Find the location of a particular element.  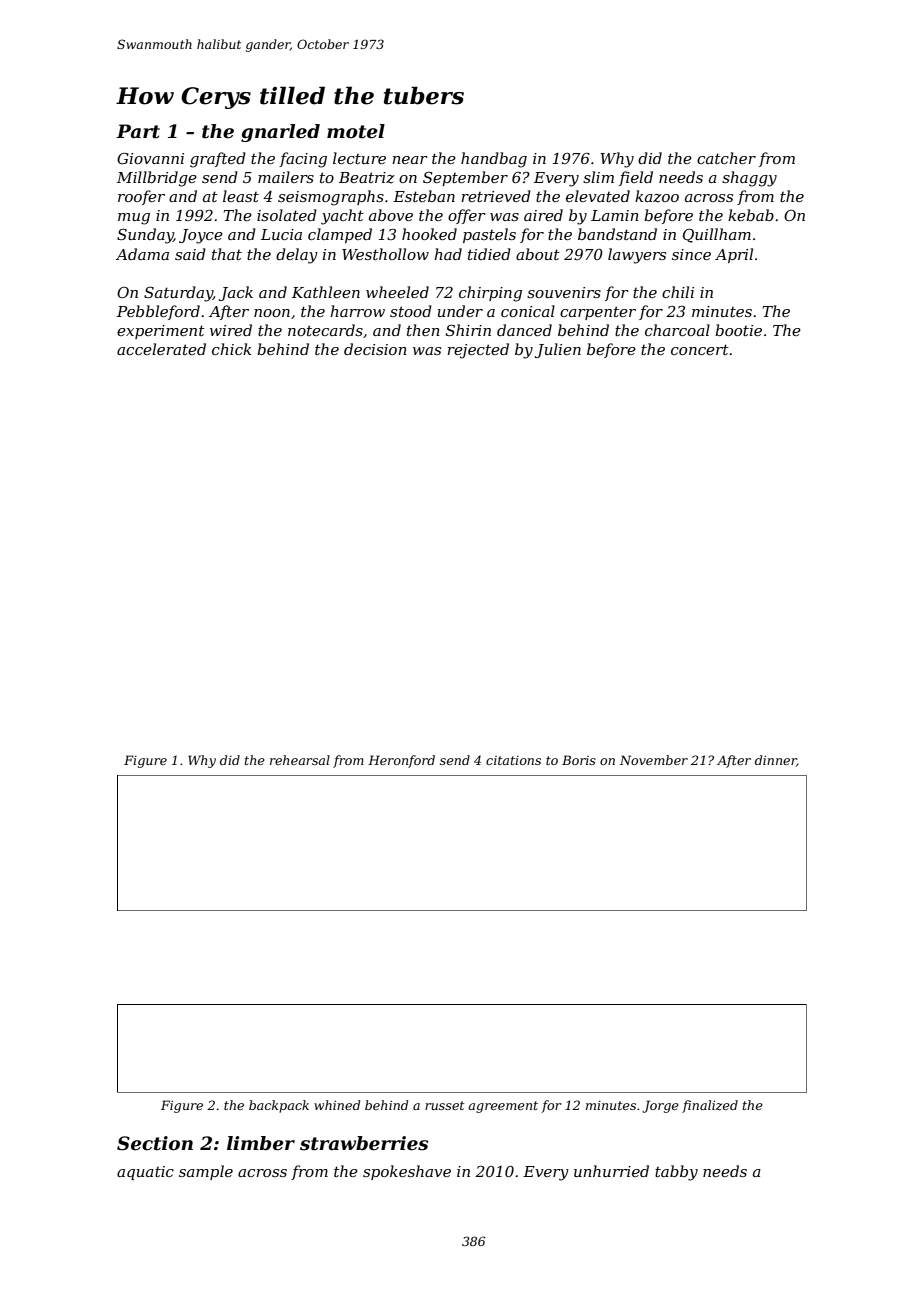

Heronford is located at coordinates (401, 761).
